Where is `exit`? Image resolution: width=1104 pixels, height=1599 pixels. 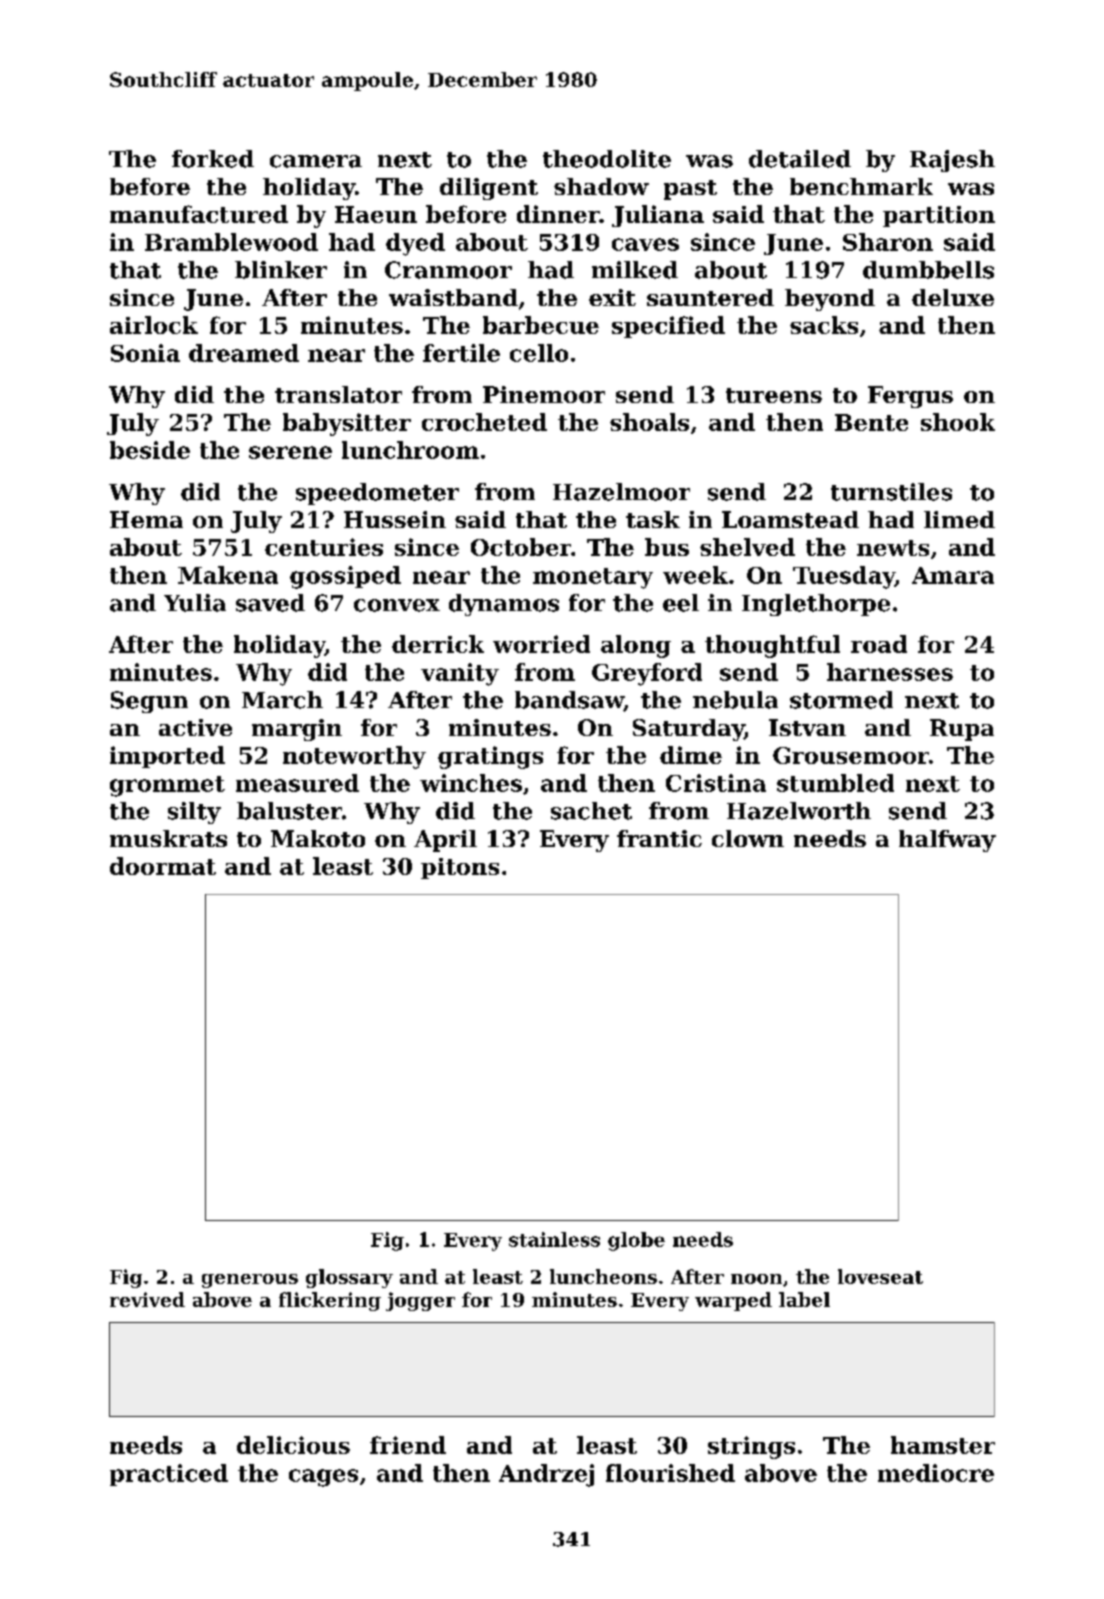
exit is located at coordinates (612, 297).
